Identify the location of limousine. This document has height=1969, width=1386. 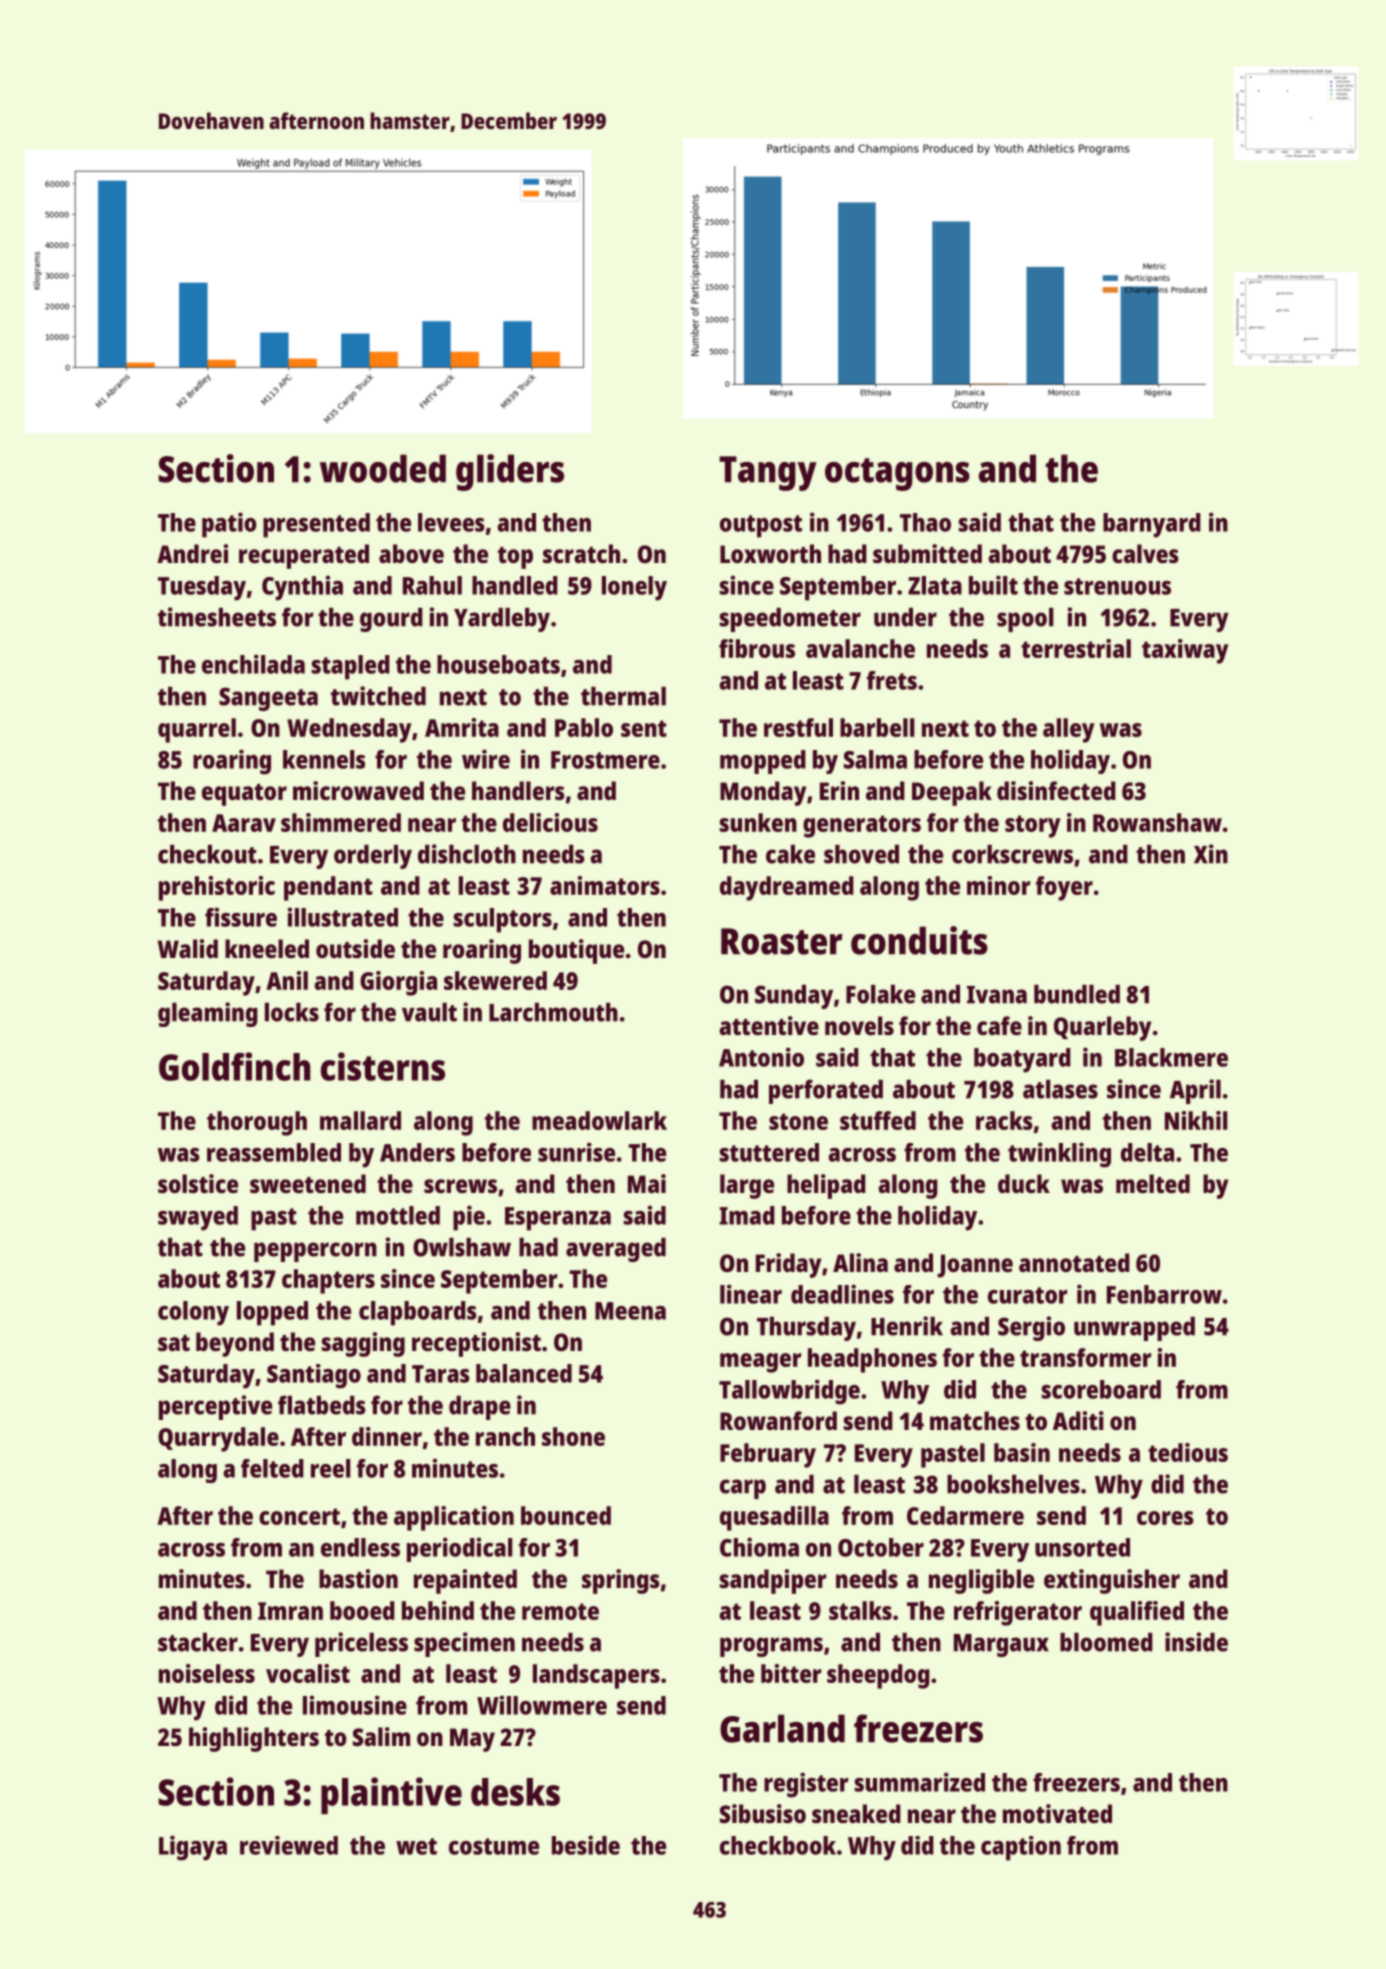
(355, 1705).
